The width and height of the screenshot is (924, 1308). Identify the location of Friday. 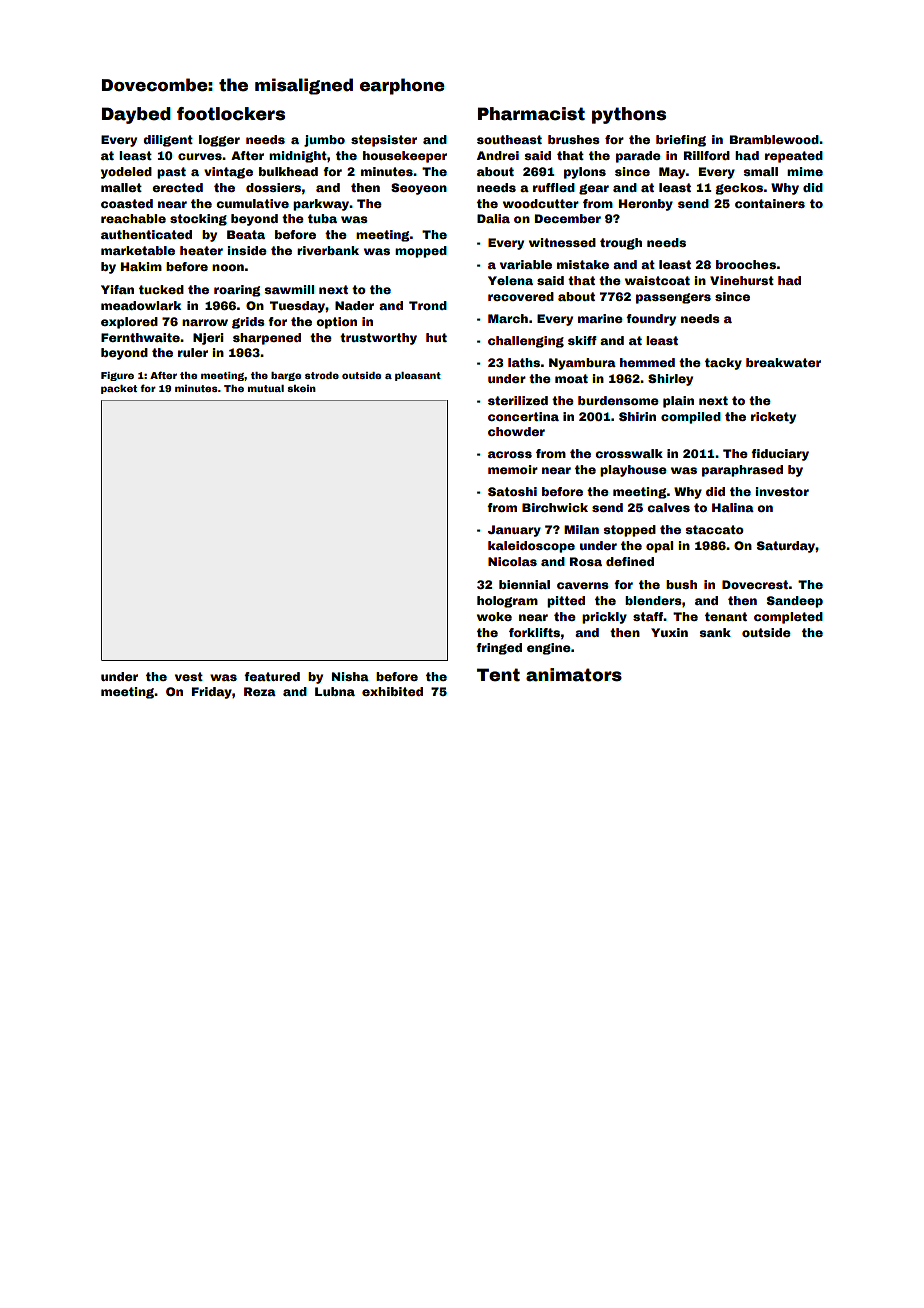
(212, 693).
